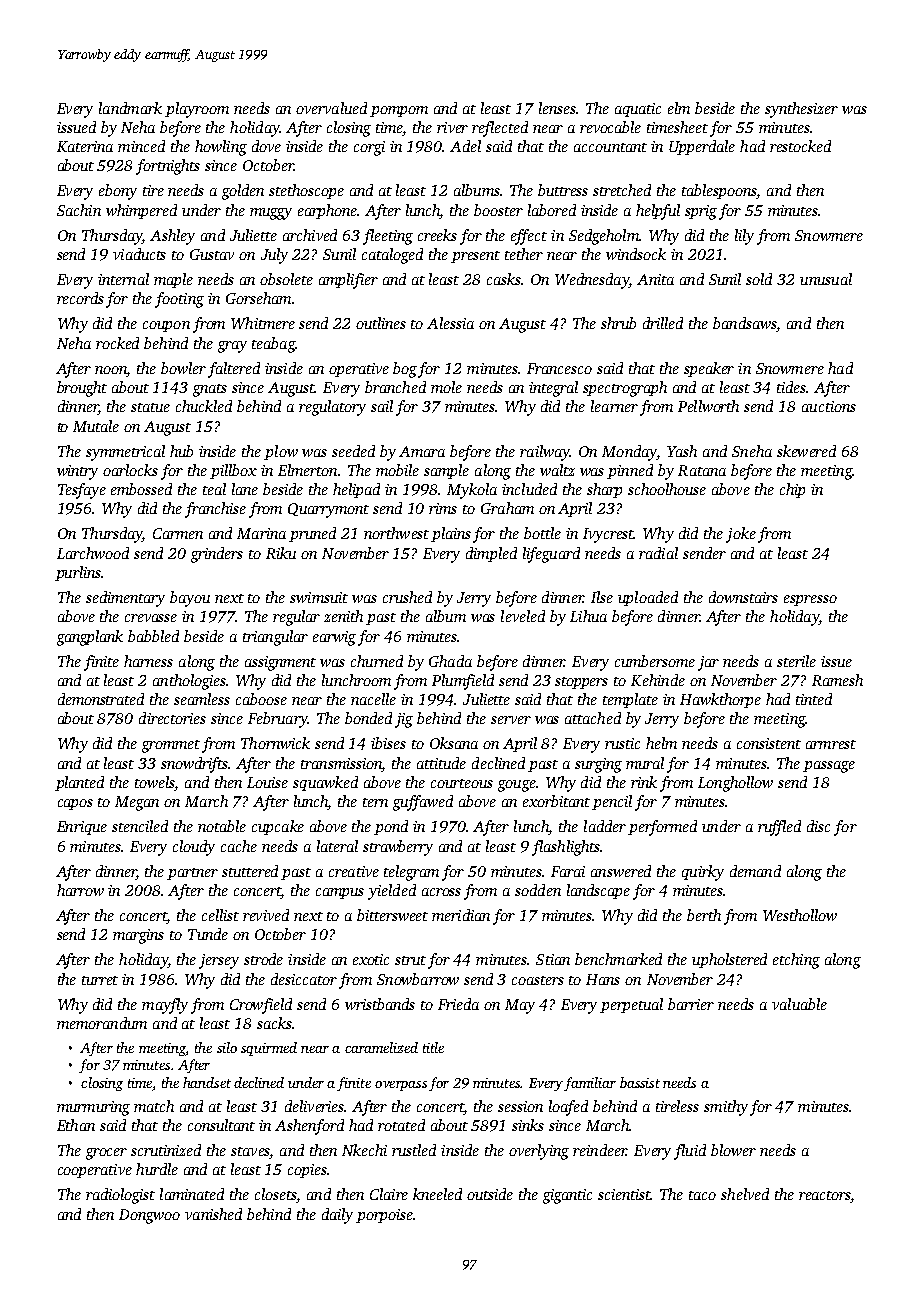 The width and height of the screenshot is (924, 1308). I want to click on Sachin, so click(79, 210).
